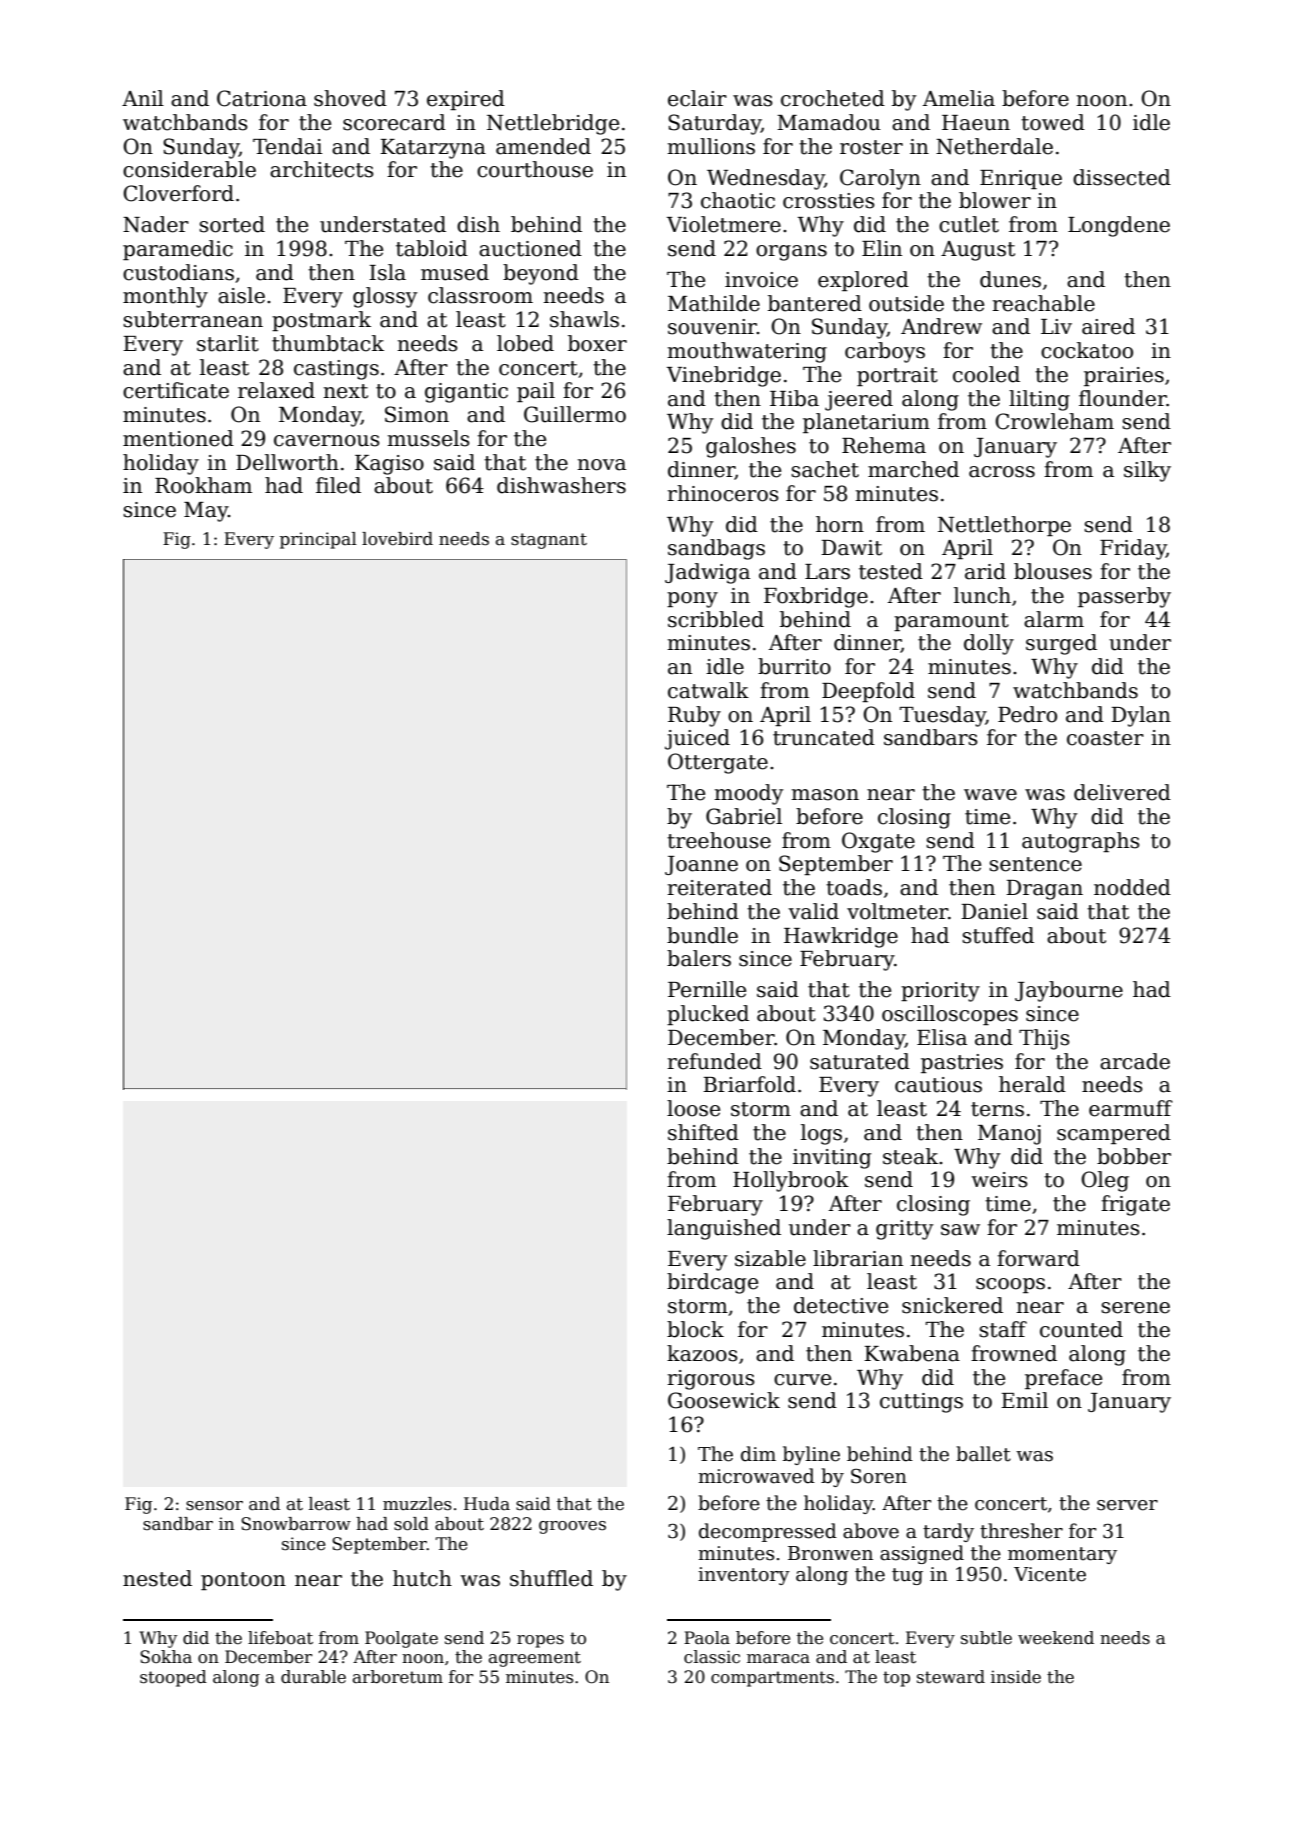 This screenshot has height=1831, width=1294. What do you see at coordinates (156, 224) in the screenshot?
I see `Nader` at bounding box center [156, 224].
